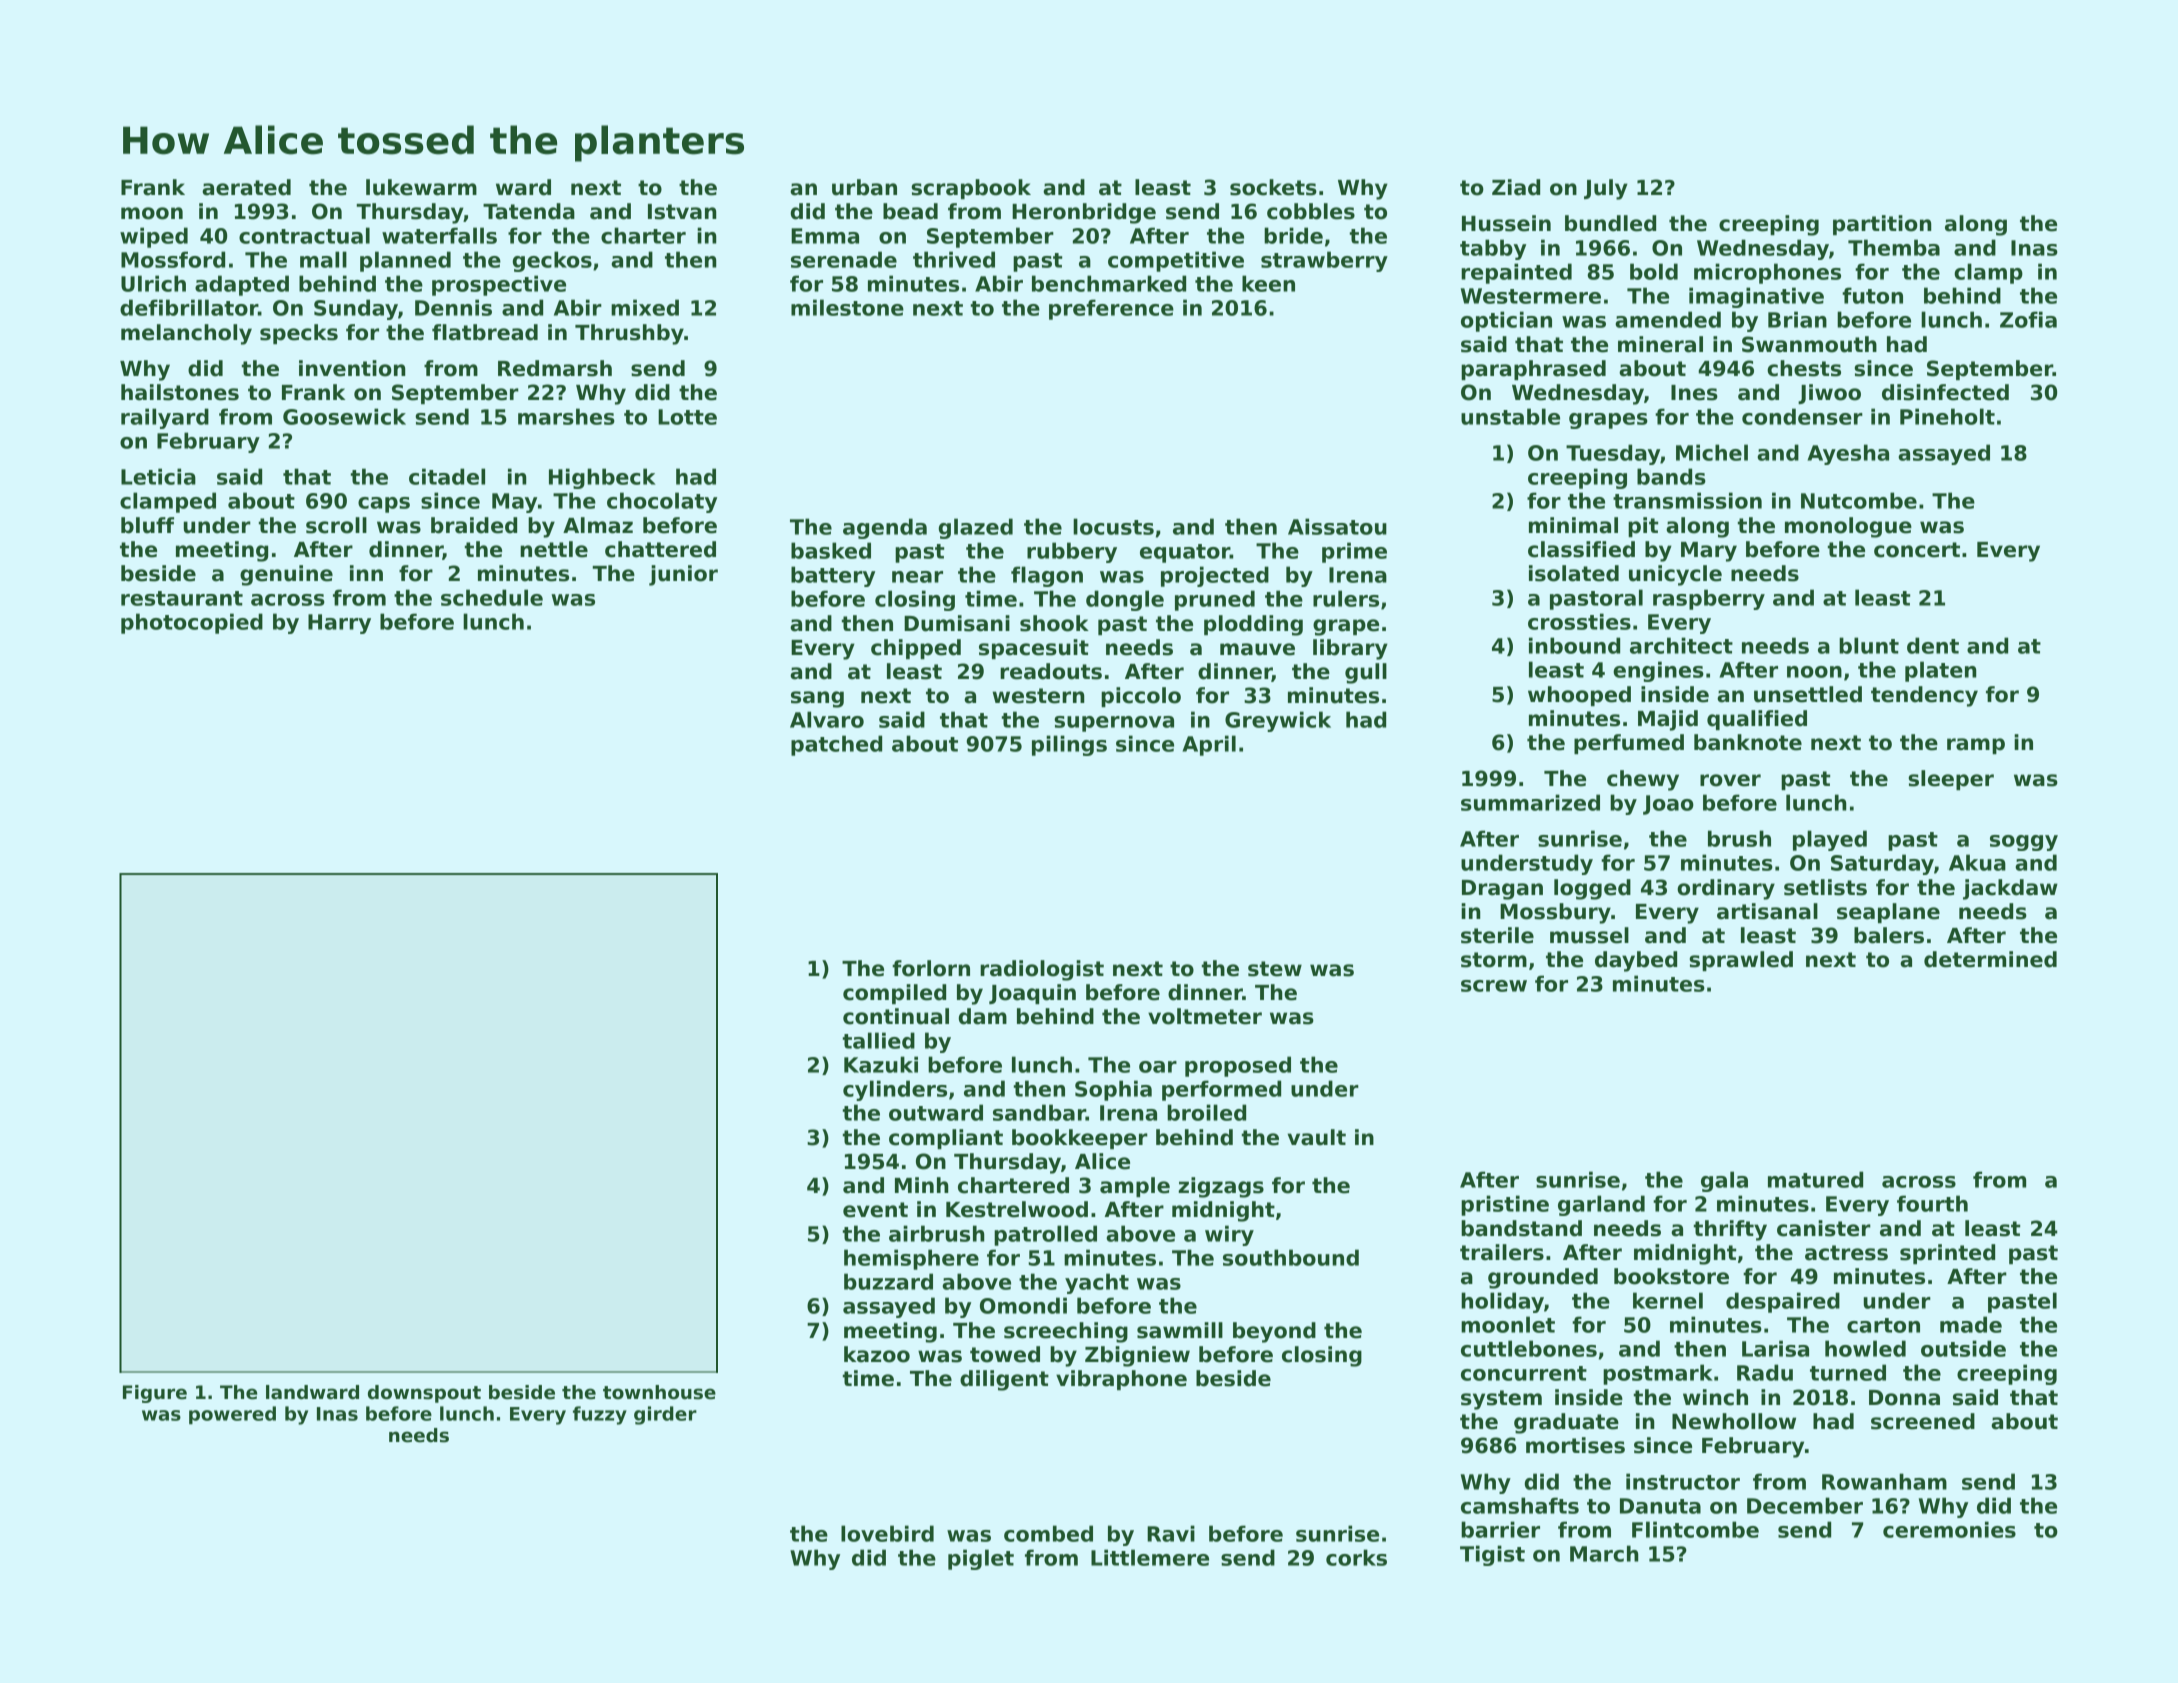  What do you see at coordinates (894, 994) in the image?
I see `compiled` at bounding box center [894, 994].
